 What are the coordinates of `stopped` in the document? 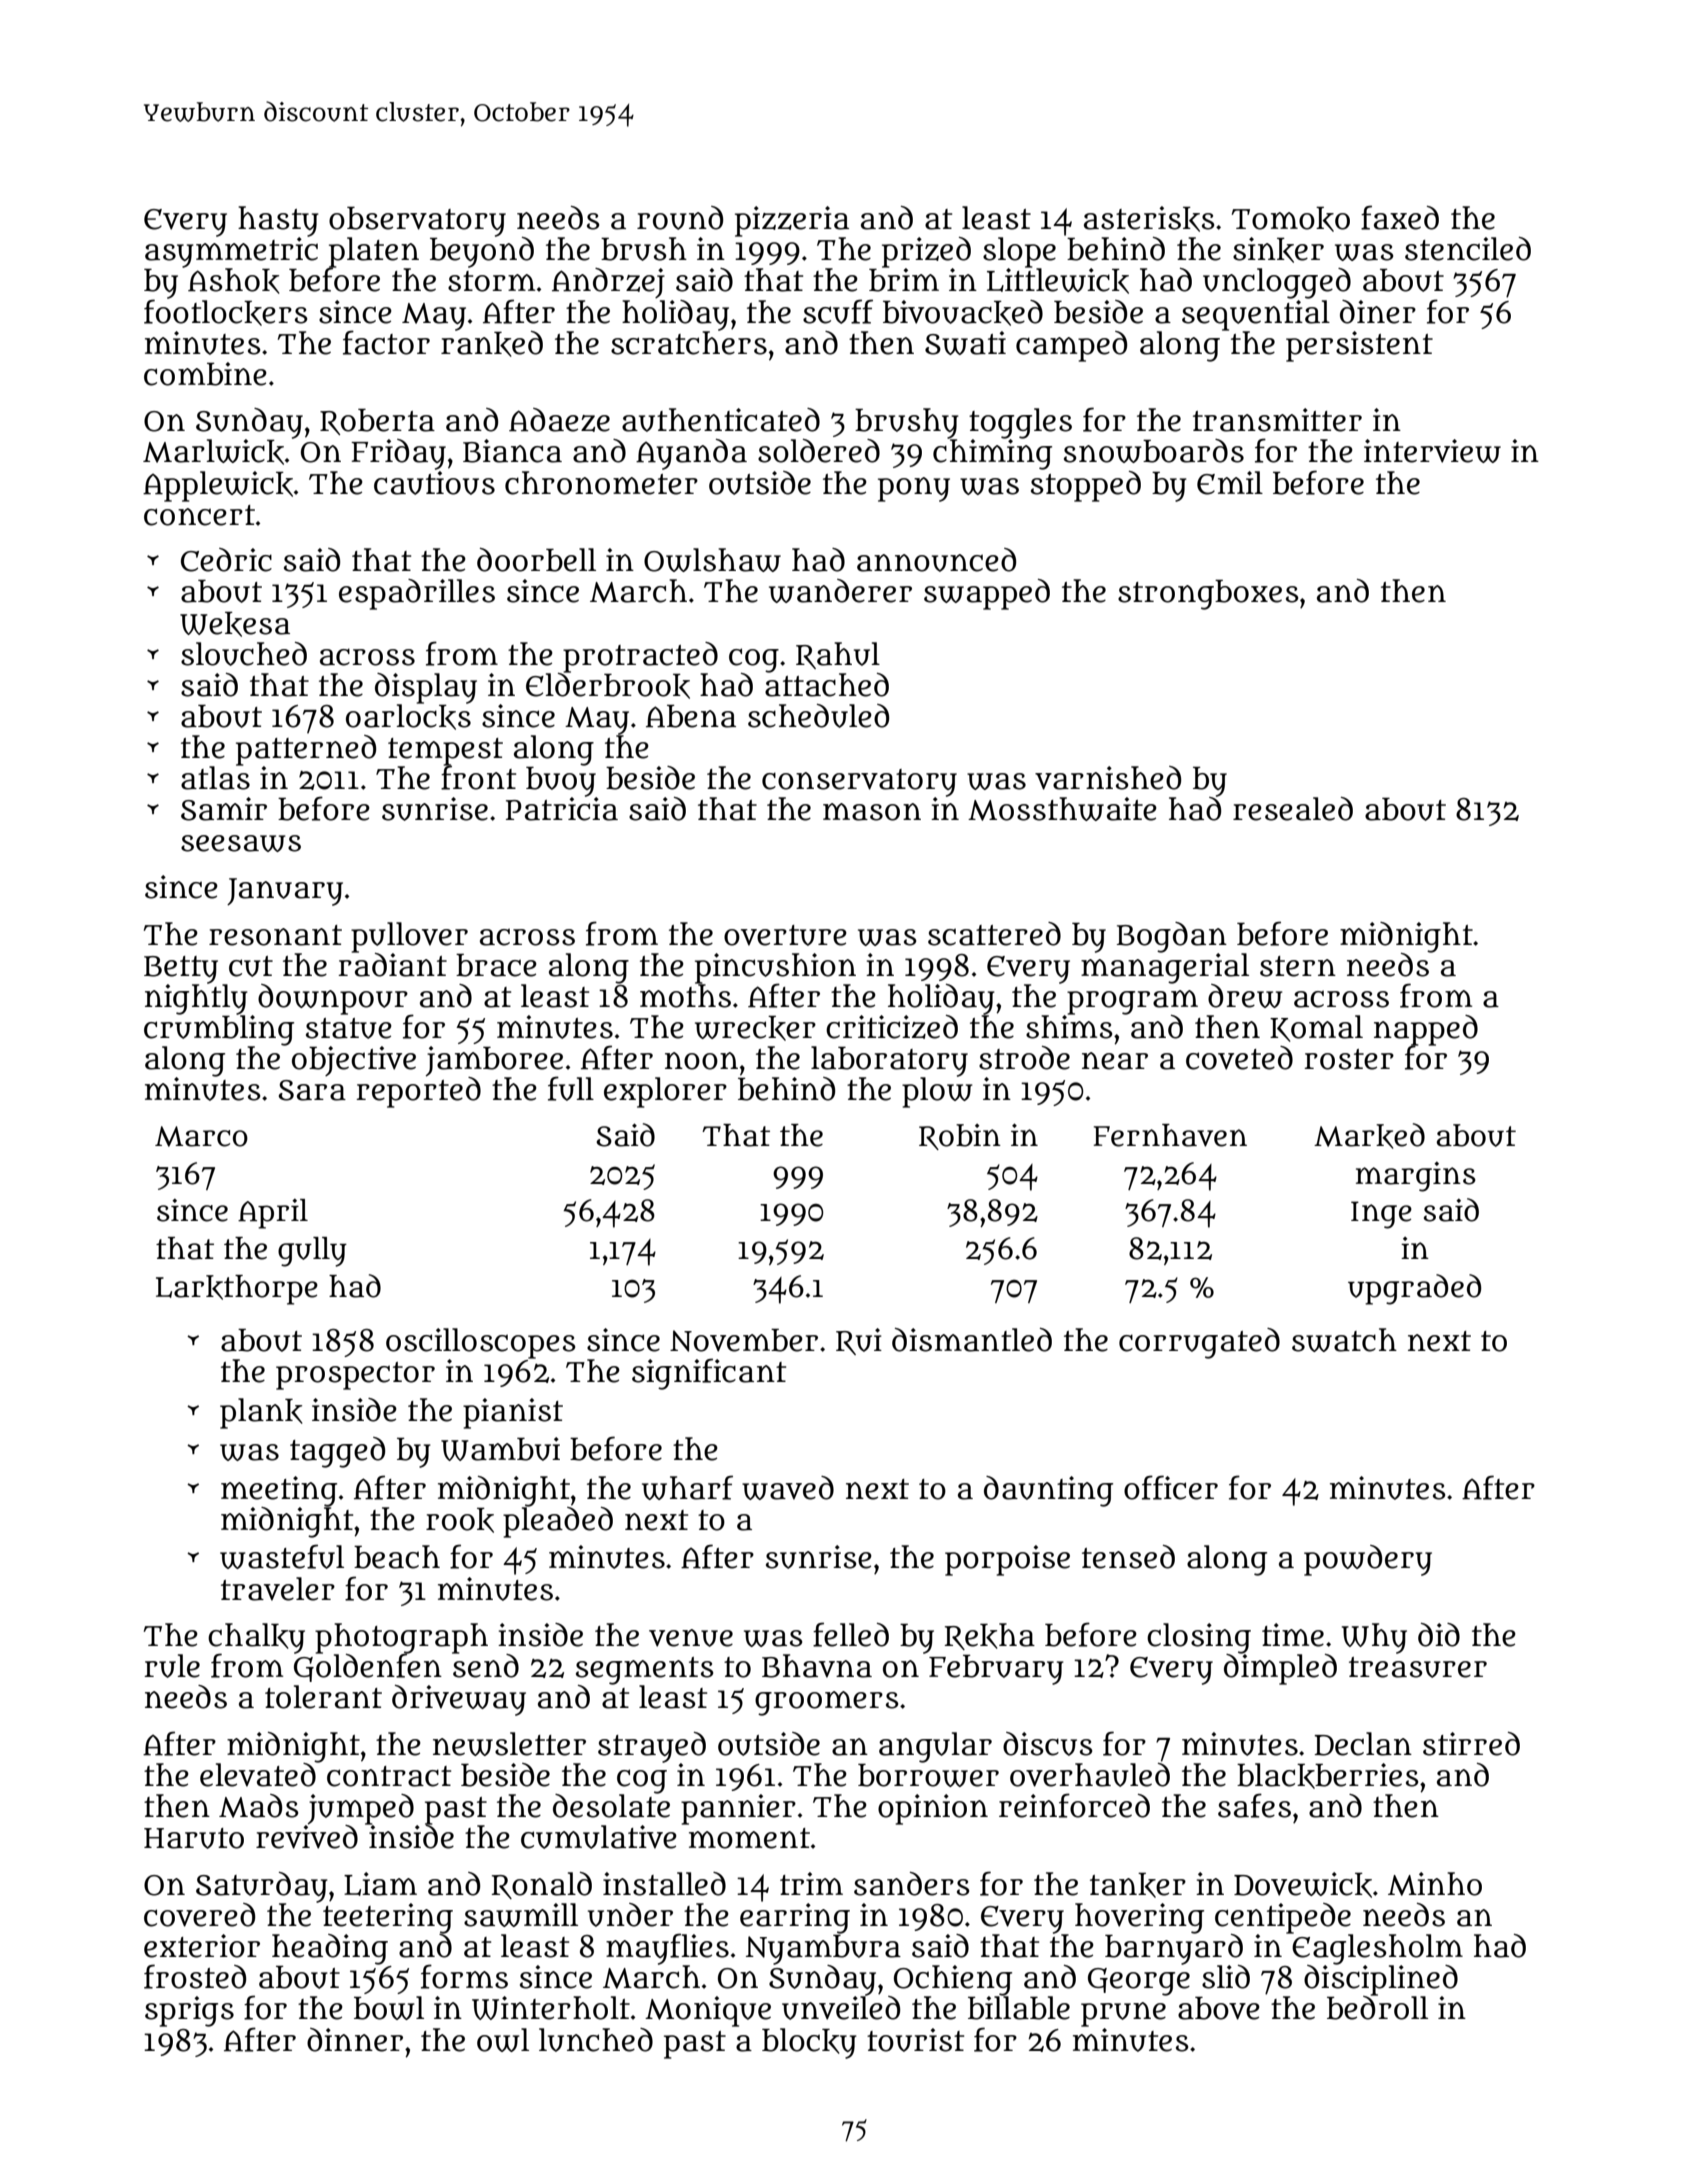 It's located at (1086, 486).
